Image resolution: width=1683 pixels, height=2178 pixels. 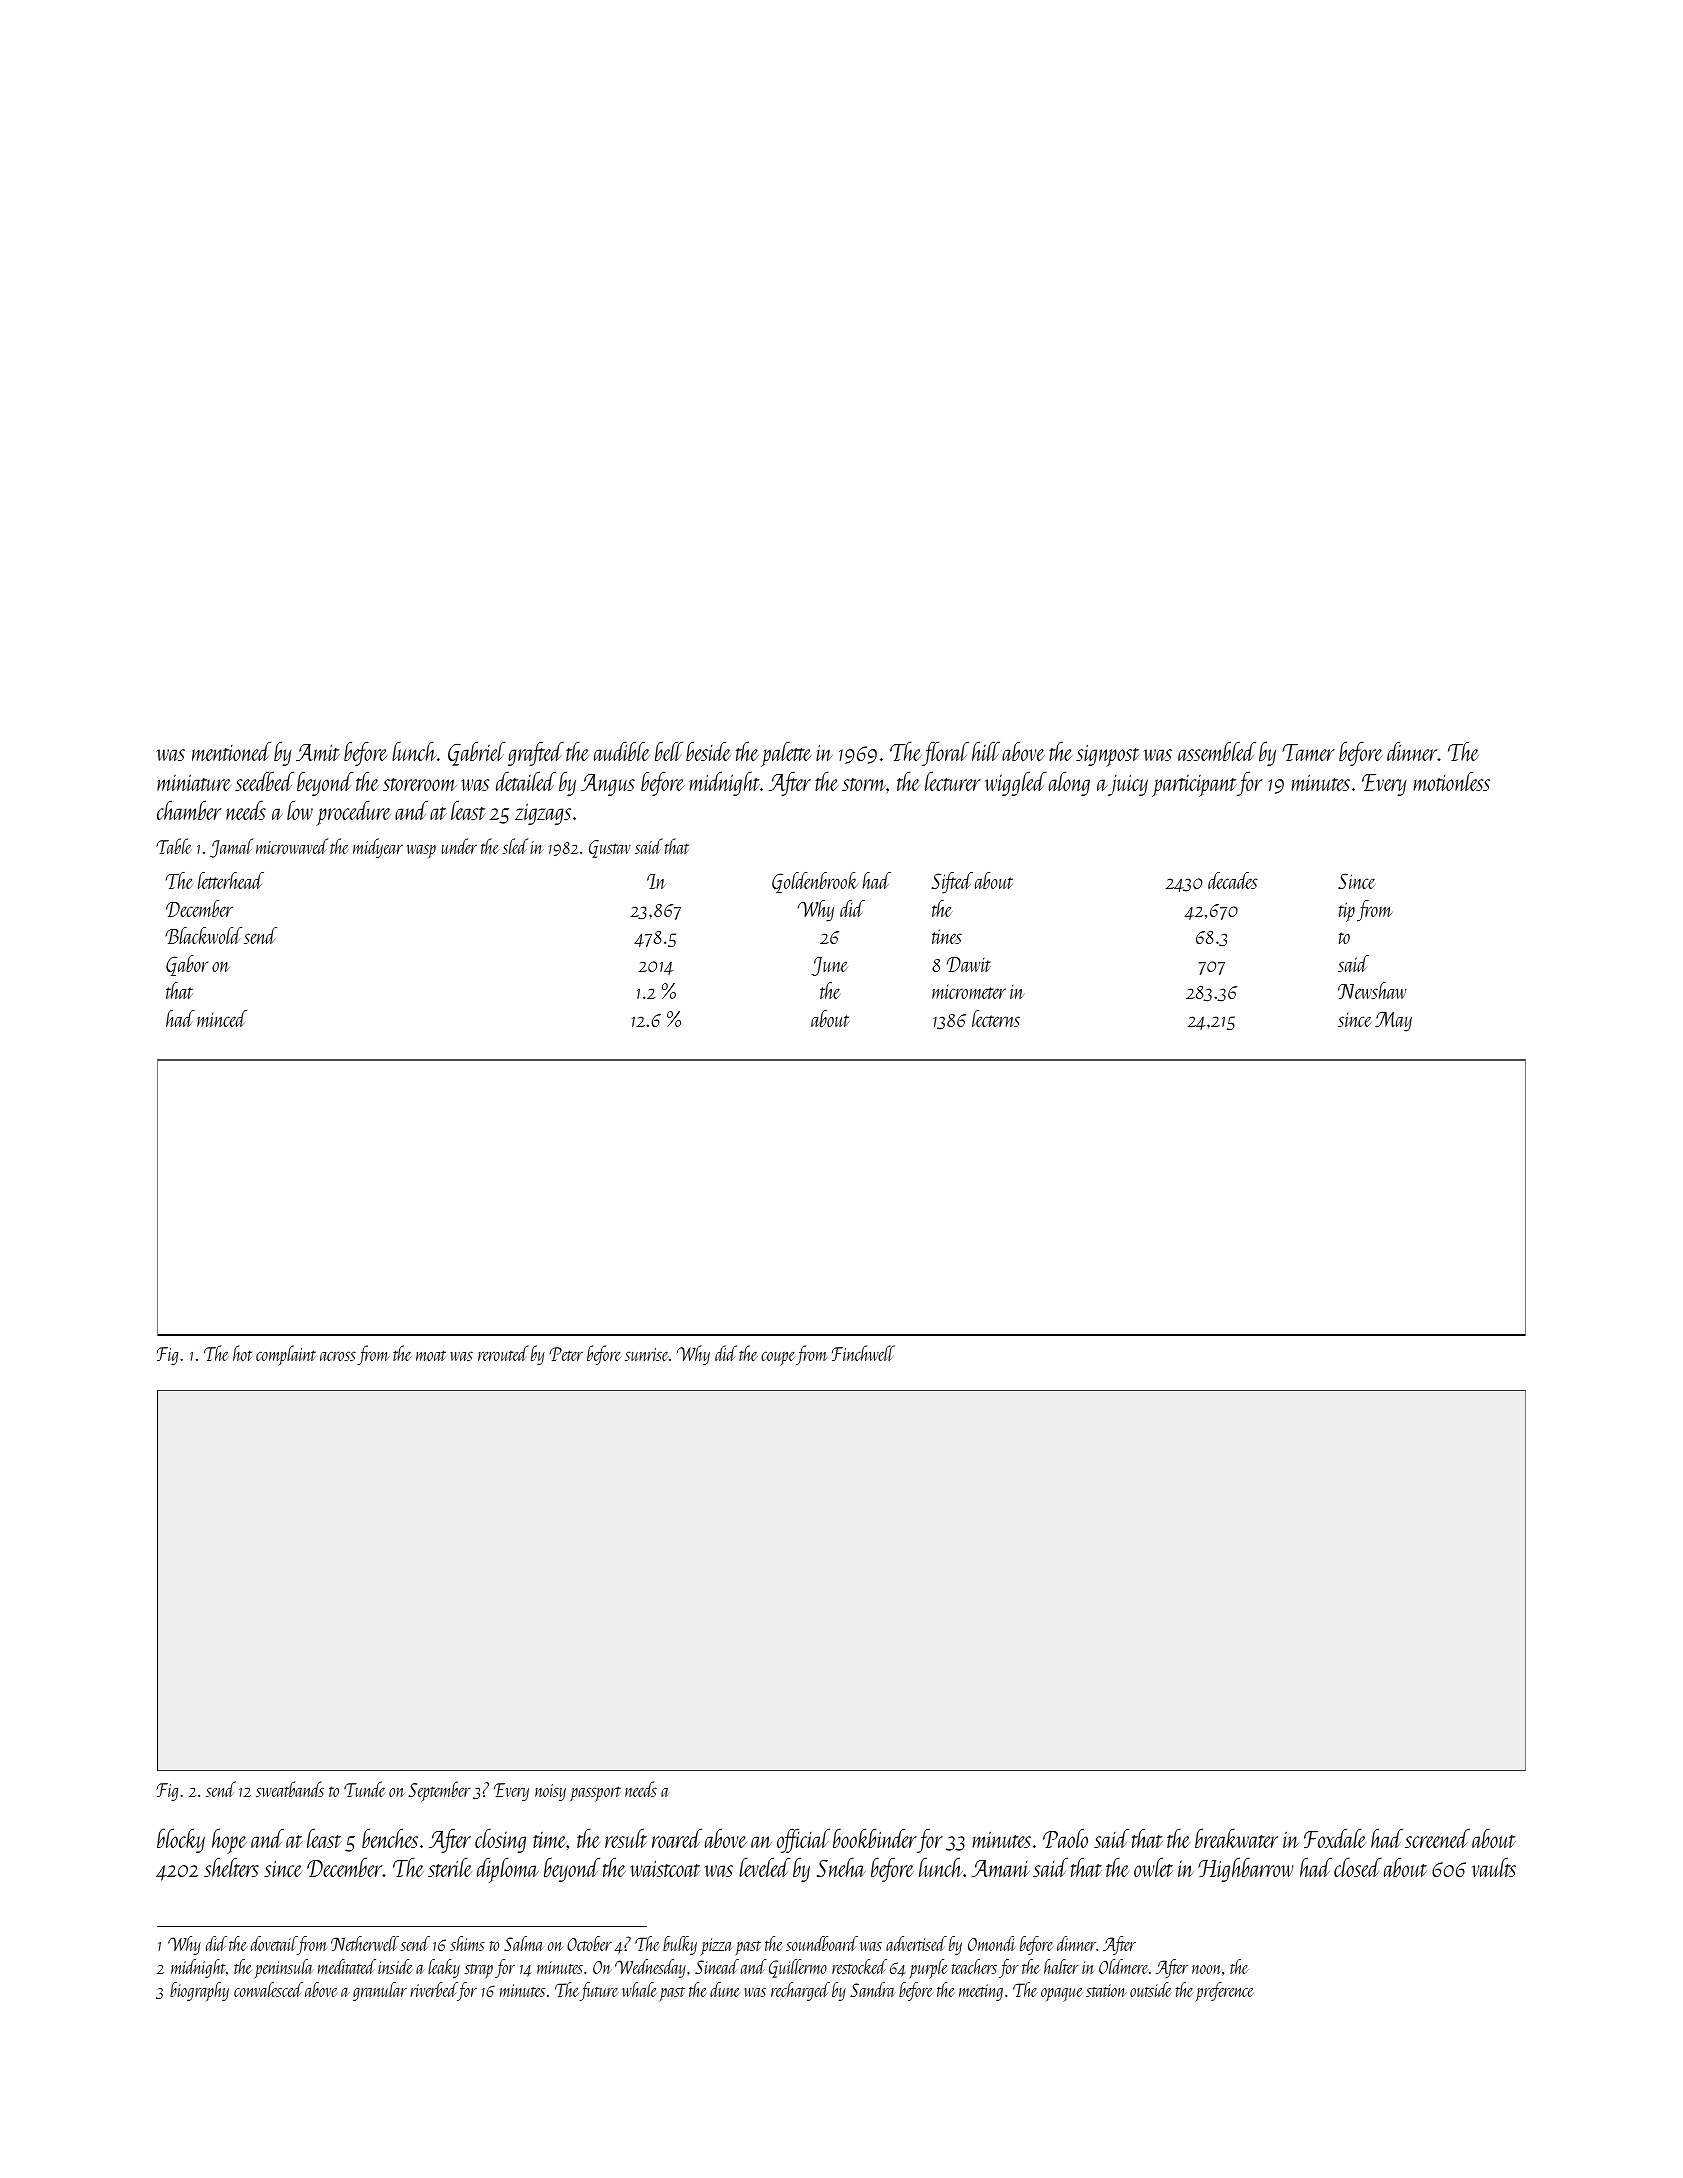 What do you see at coordinates (1308, 752) in the document?
I see `Tamer` at bounding box center [1308, 752].
